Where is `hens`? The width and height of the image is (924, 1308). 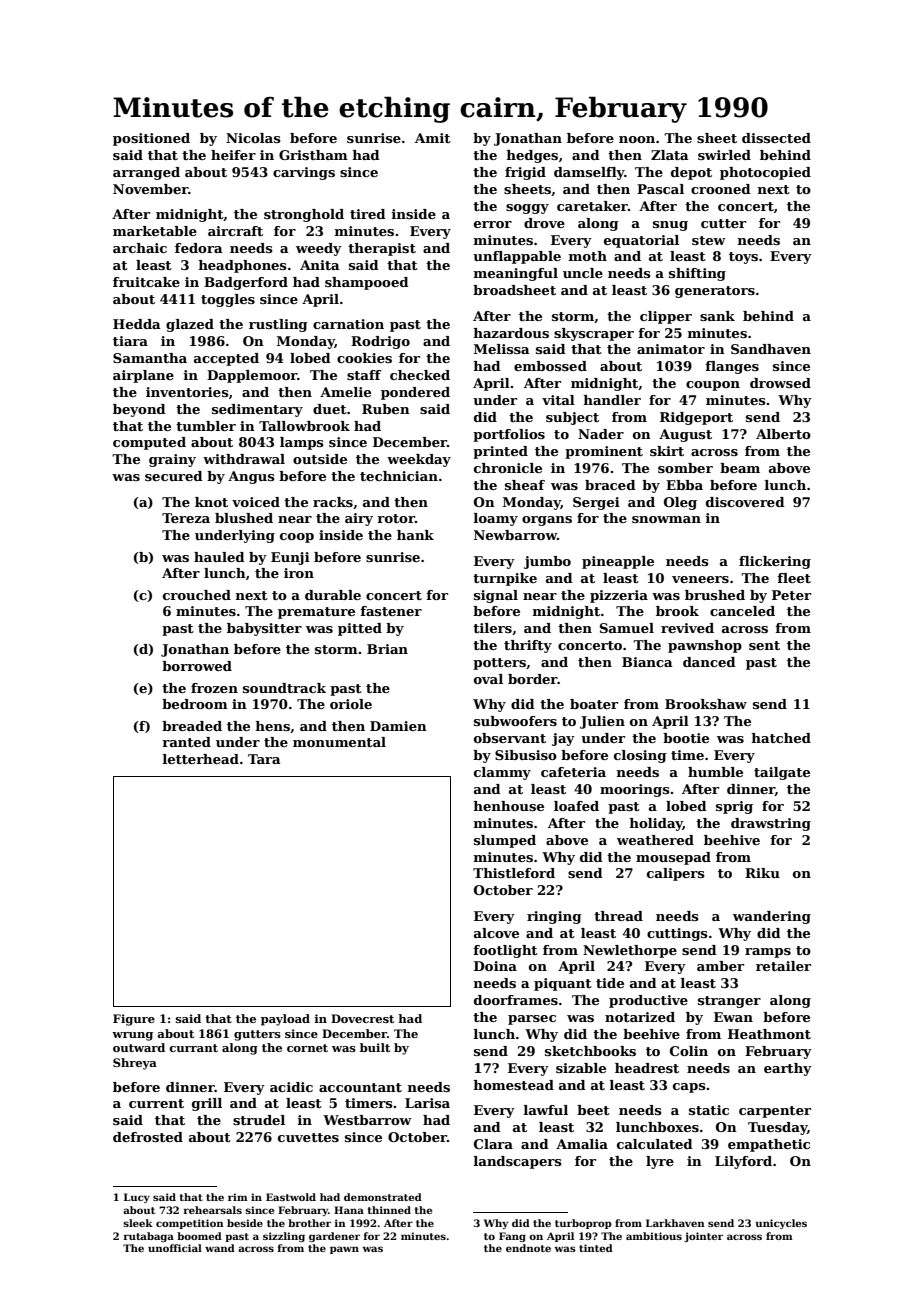
hens is located at coordinates (273, 726).
